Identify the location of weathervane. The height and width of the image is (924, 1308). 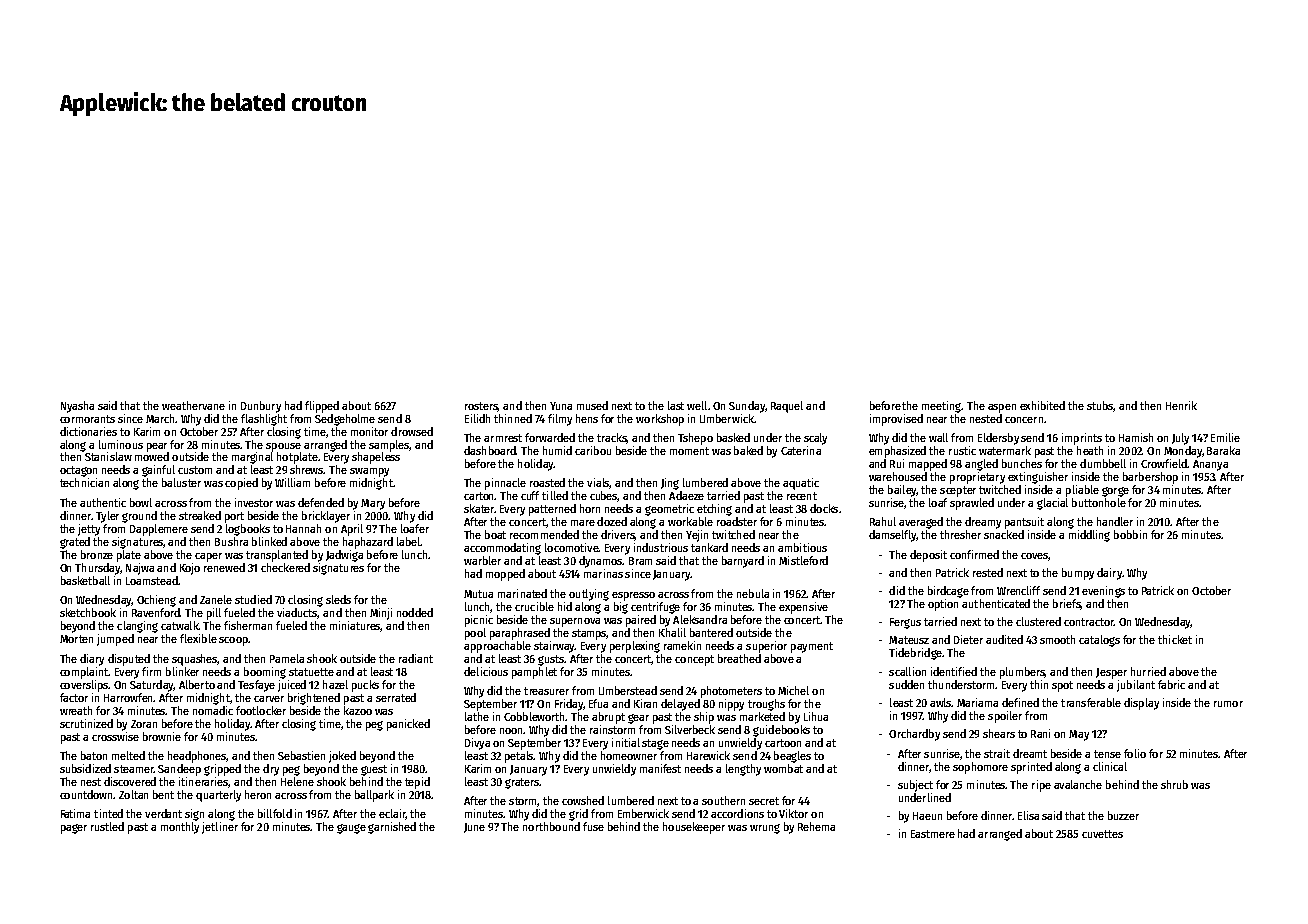
(193, 405).
